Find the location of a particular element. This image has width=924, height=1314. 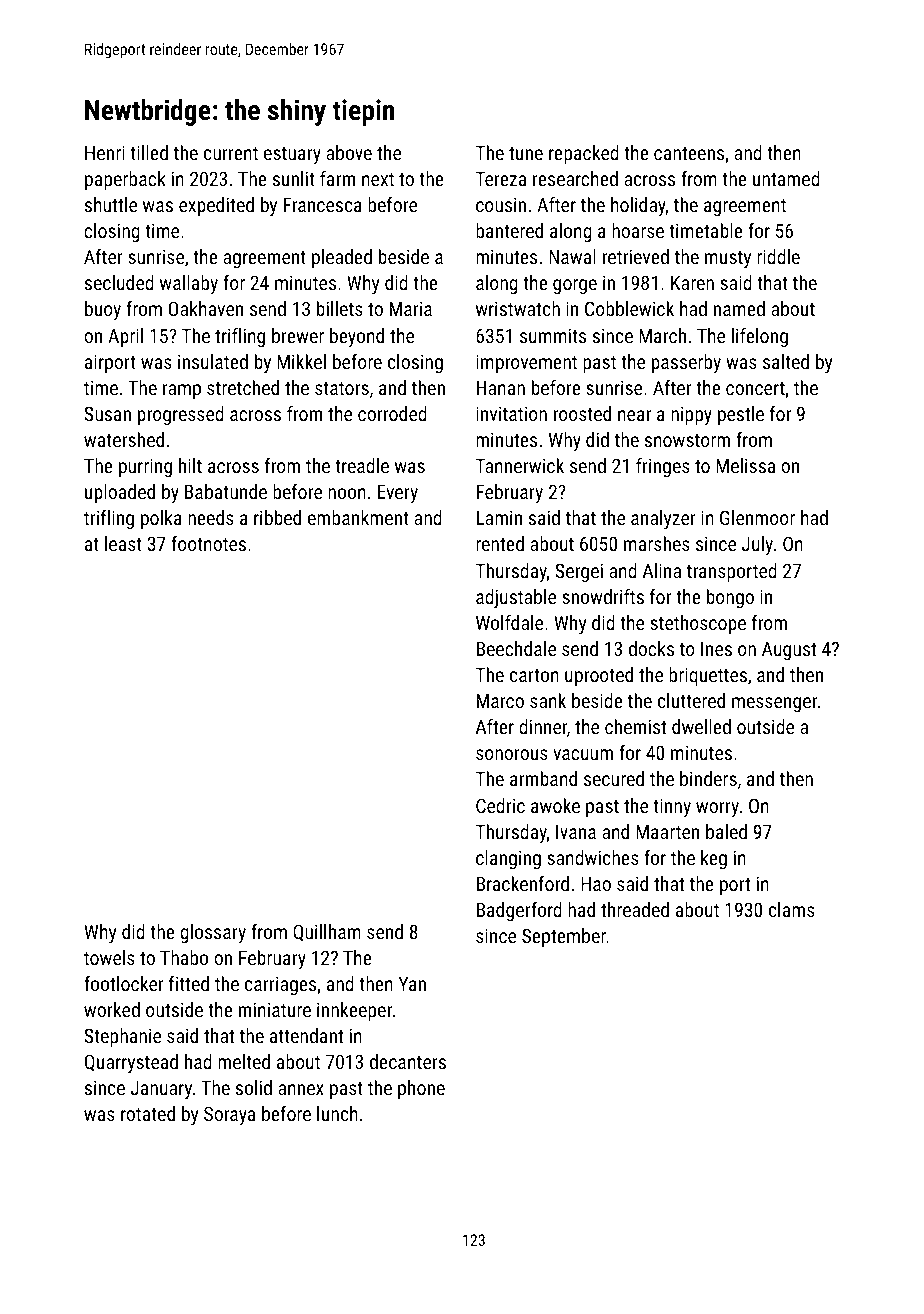

briquettes is located at coordinates (708, 676).
